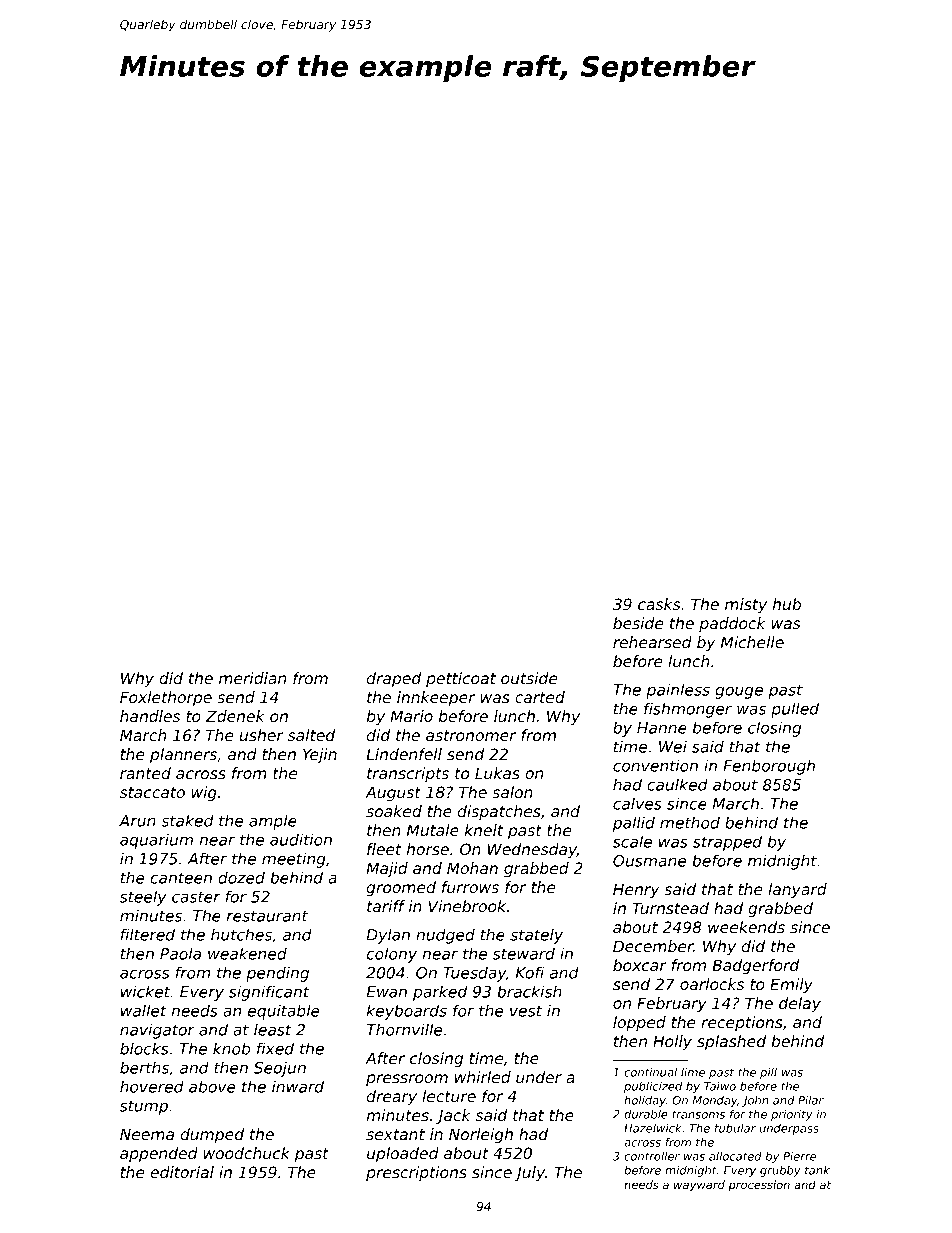 The height and width of the screenshot is (1233, 952). I want to click on Vinebrook, so click(467, 906).
